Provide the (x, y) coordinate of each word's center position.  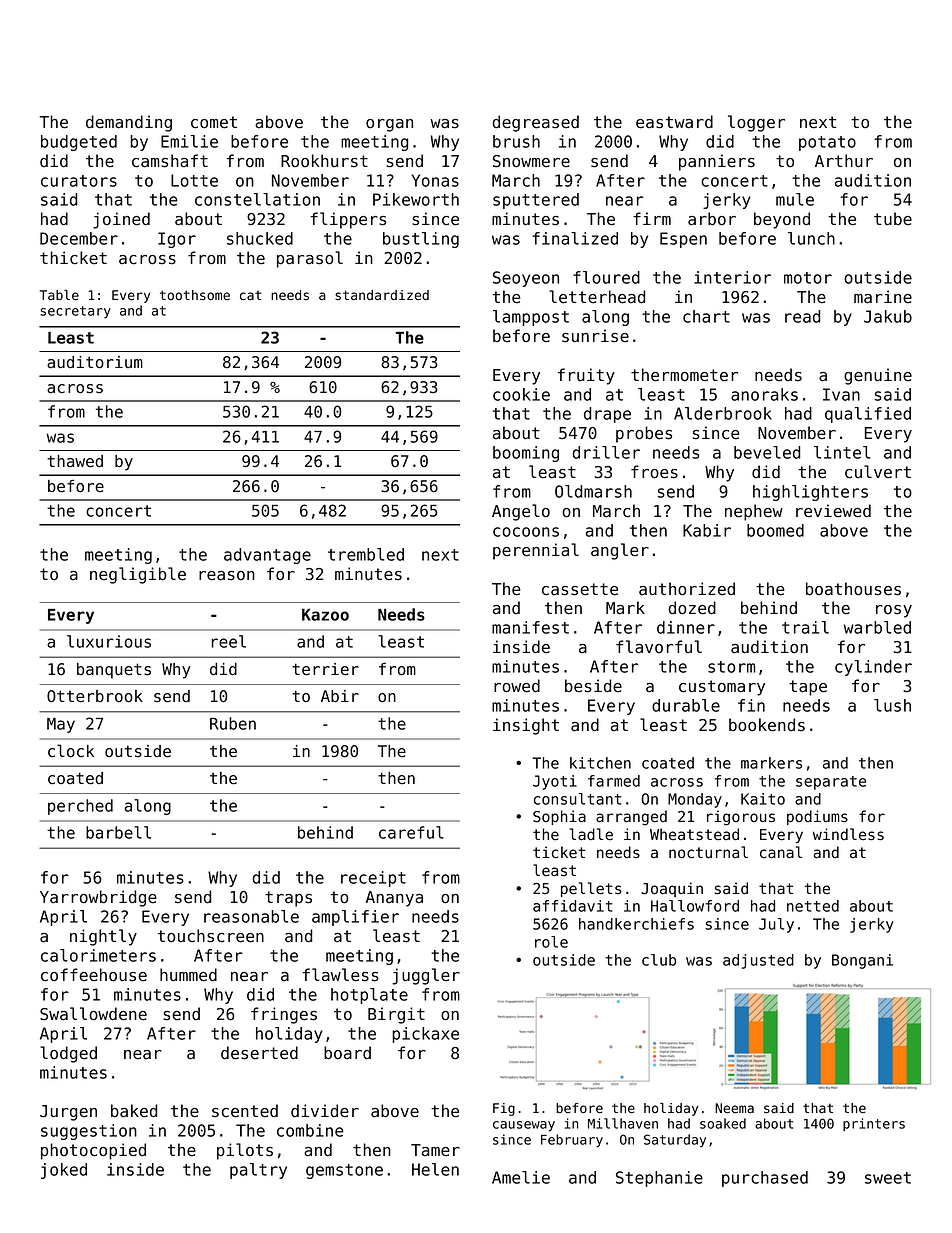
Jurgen (68, 1113)
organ (389, 125)
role (551, 942)
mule (795, 199)
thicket (73, 258)
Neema (734, 1108)
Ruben (233, 723)
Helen (435, 1169)
